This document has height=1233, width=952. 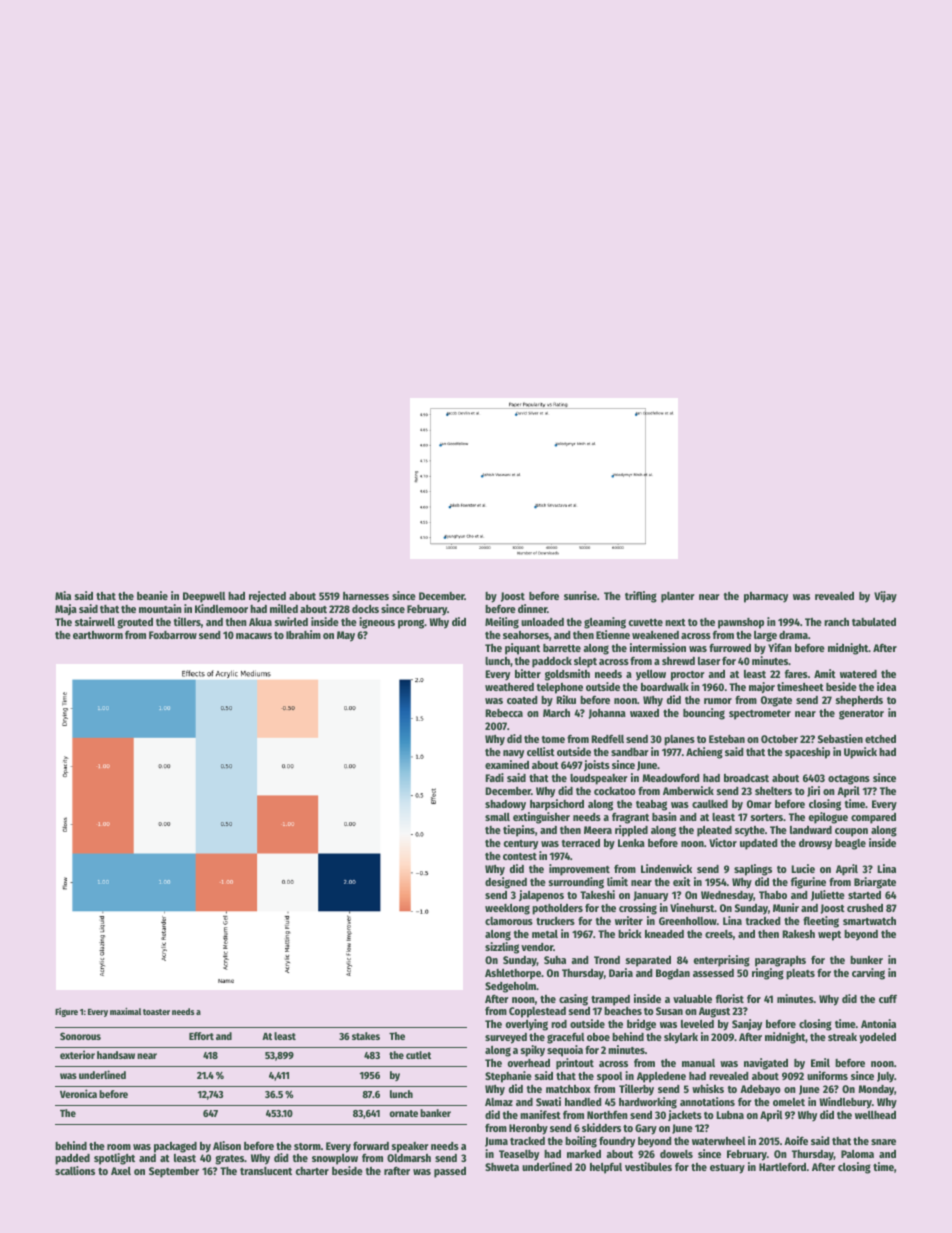 I want to click on goldsmith, so click(x=567, y=675).
